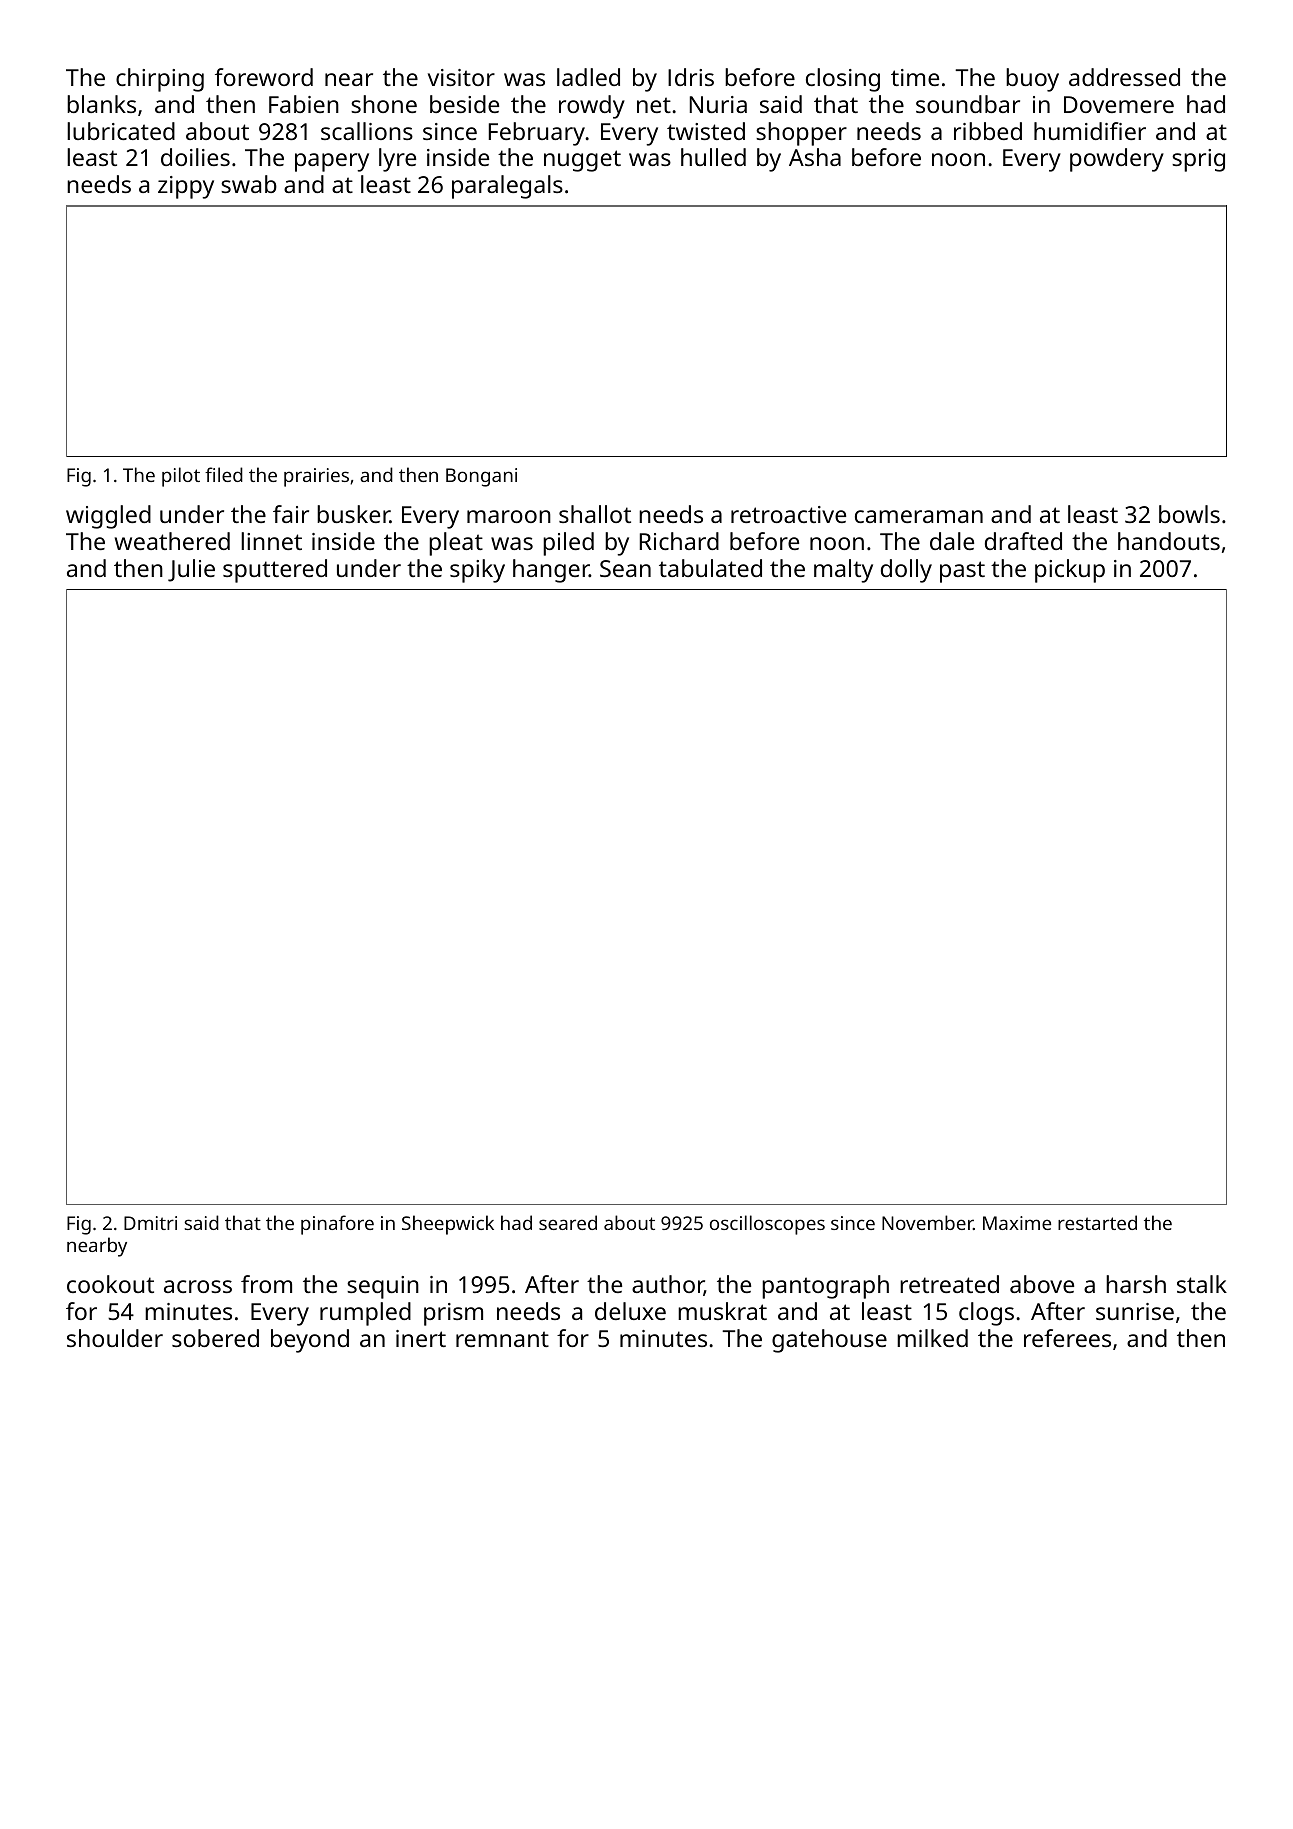  What do you see at coordinates (160, 80) in the screenshot?
I see `chirping` at bounding box center [160, 80].
